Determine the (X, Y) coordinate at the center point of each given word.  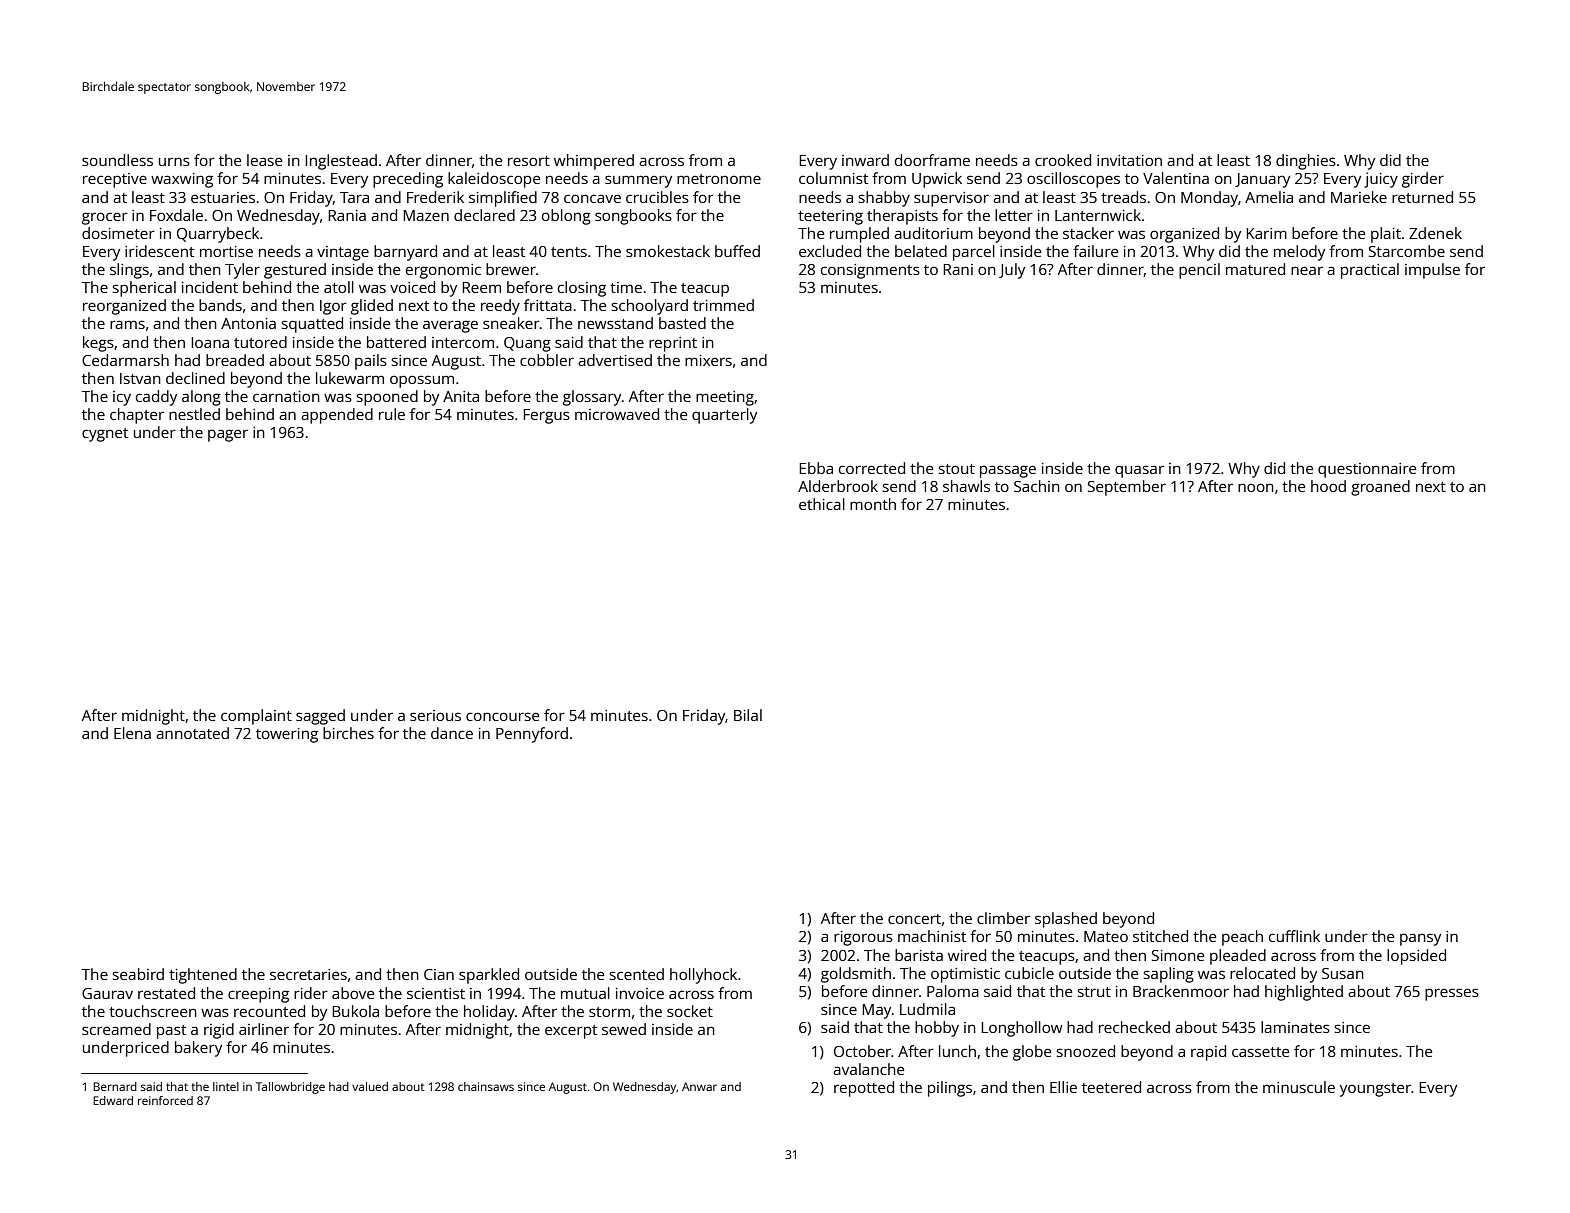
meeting (725, 398)
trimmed (723, 305)
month (873, 504)
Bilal (748, 715)
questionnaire (1367, 470)
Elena (132, 733)
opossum (422, 381)
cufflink (1294, 936)
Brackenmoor (1181, 991)
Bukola (355, 1011)
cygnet (105, 435)
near (1307, 270)
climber (1003, 918)
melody (1299, 253)
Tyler (242, 271)
